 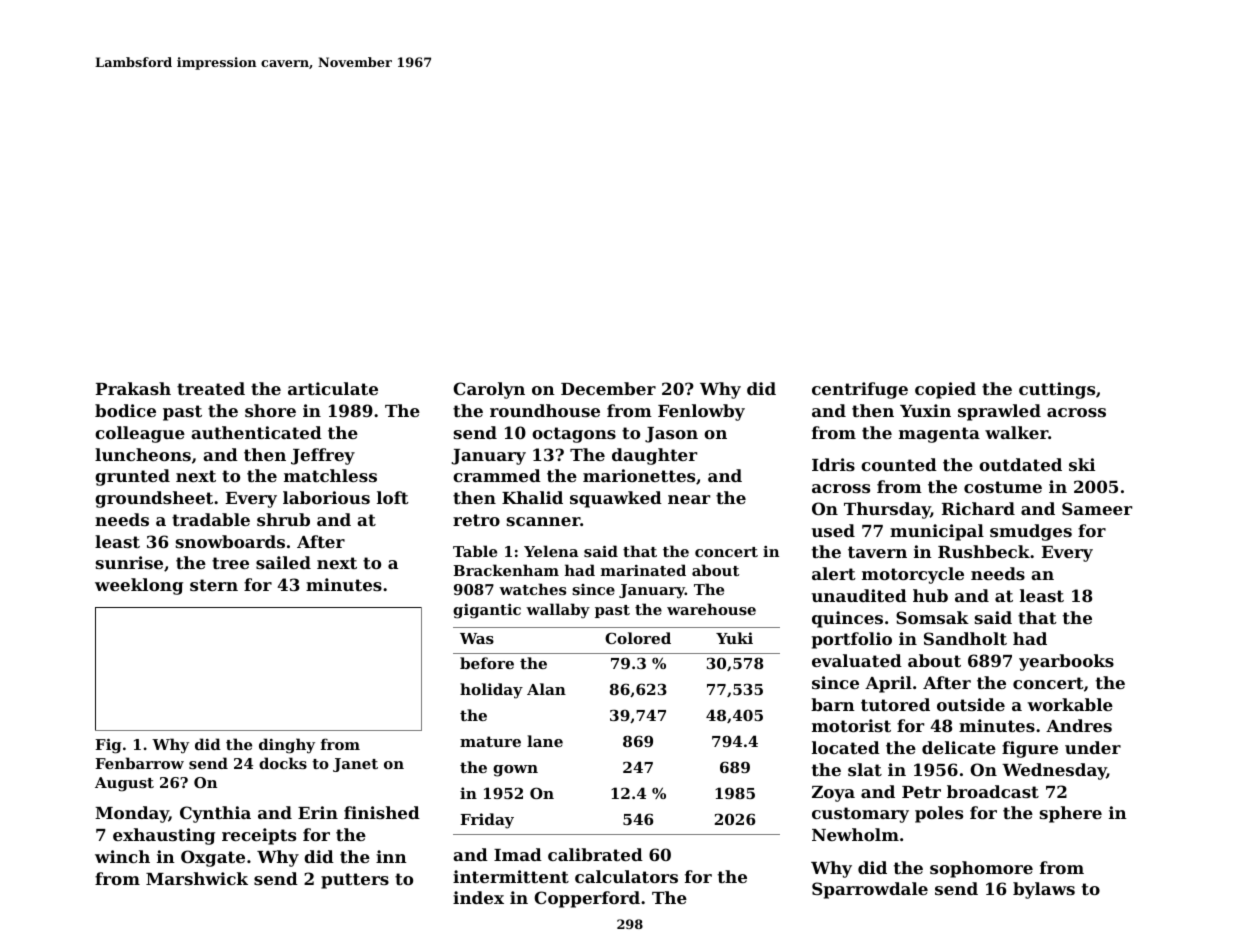 I want to click on Was, so click(x=477, y=638).
